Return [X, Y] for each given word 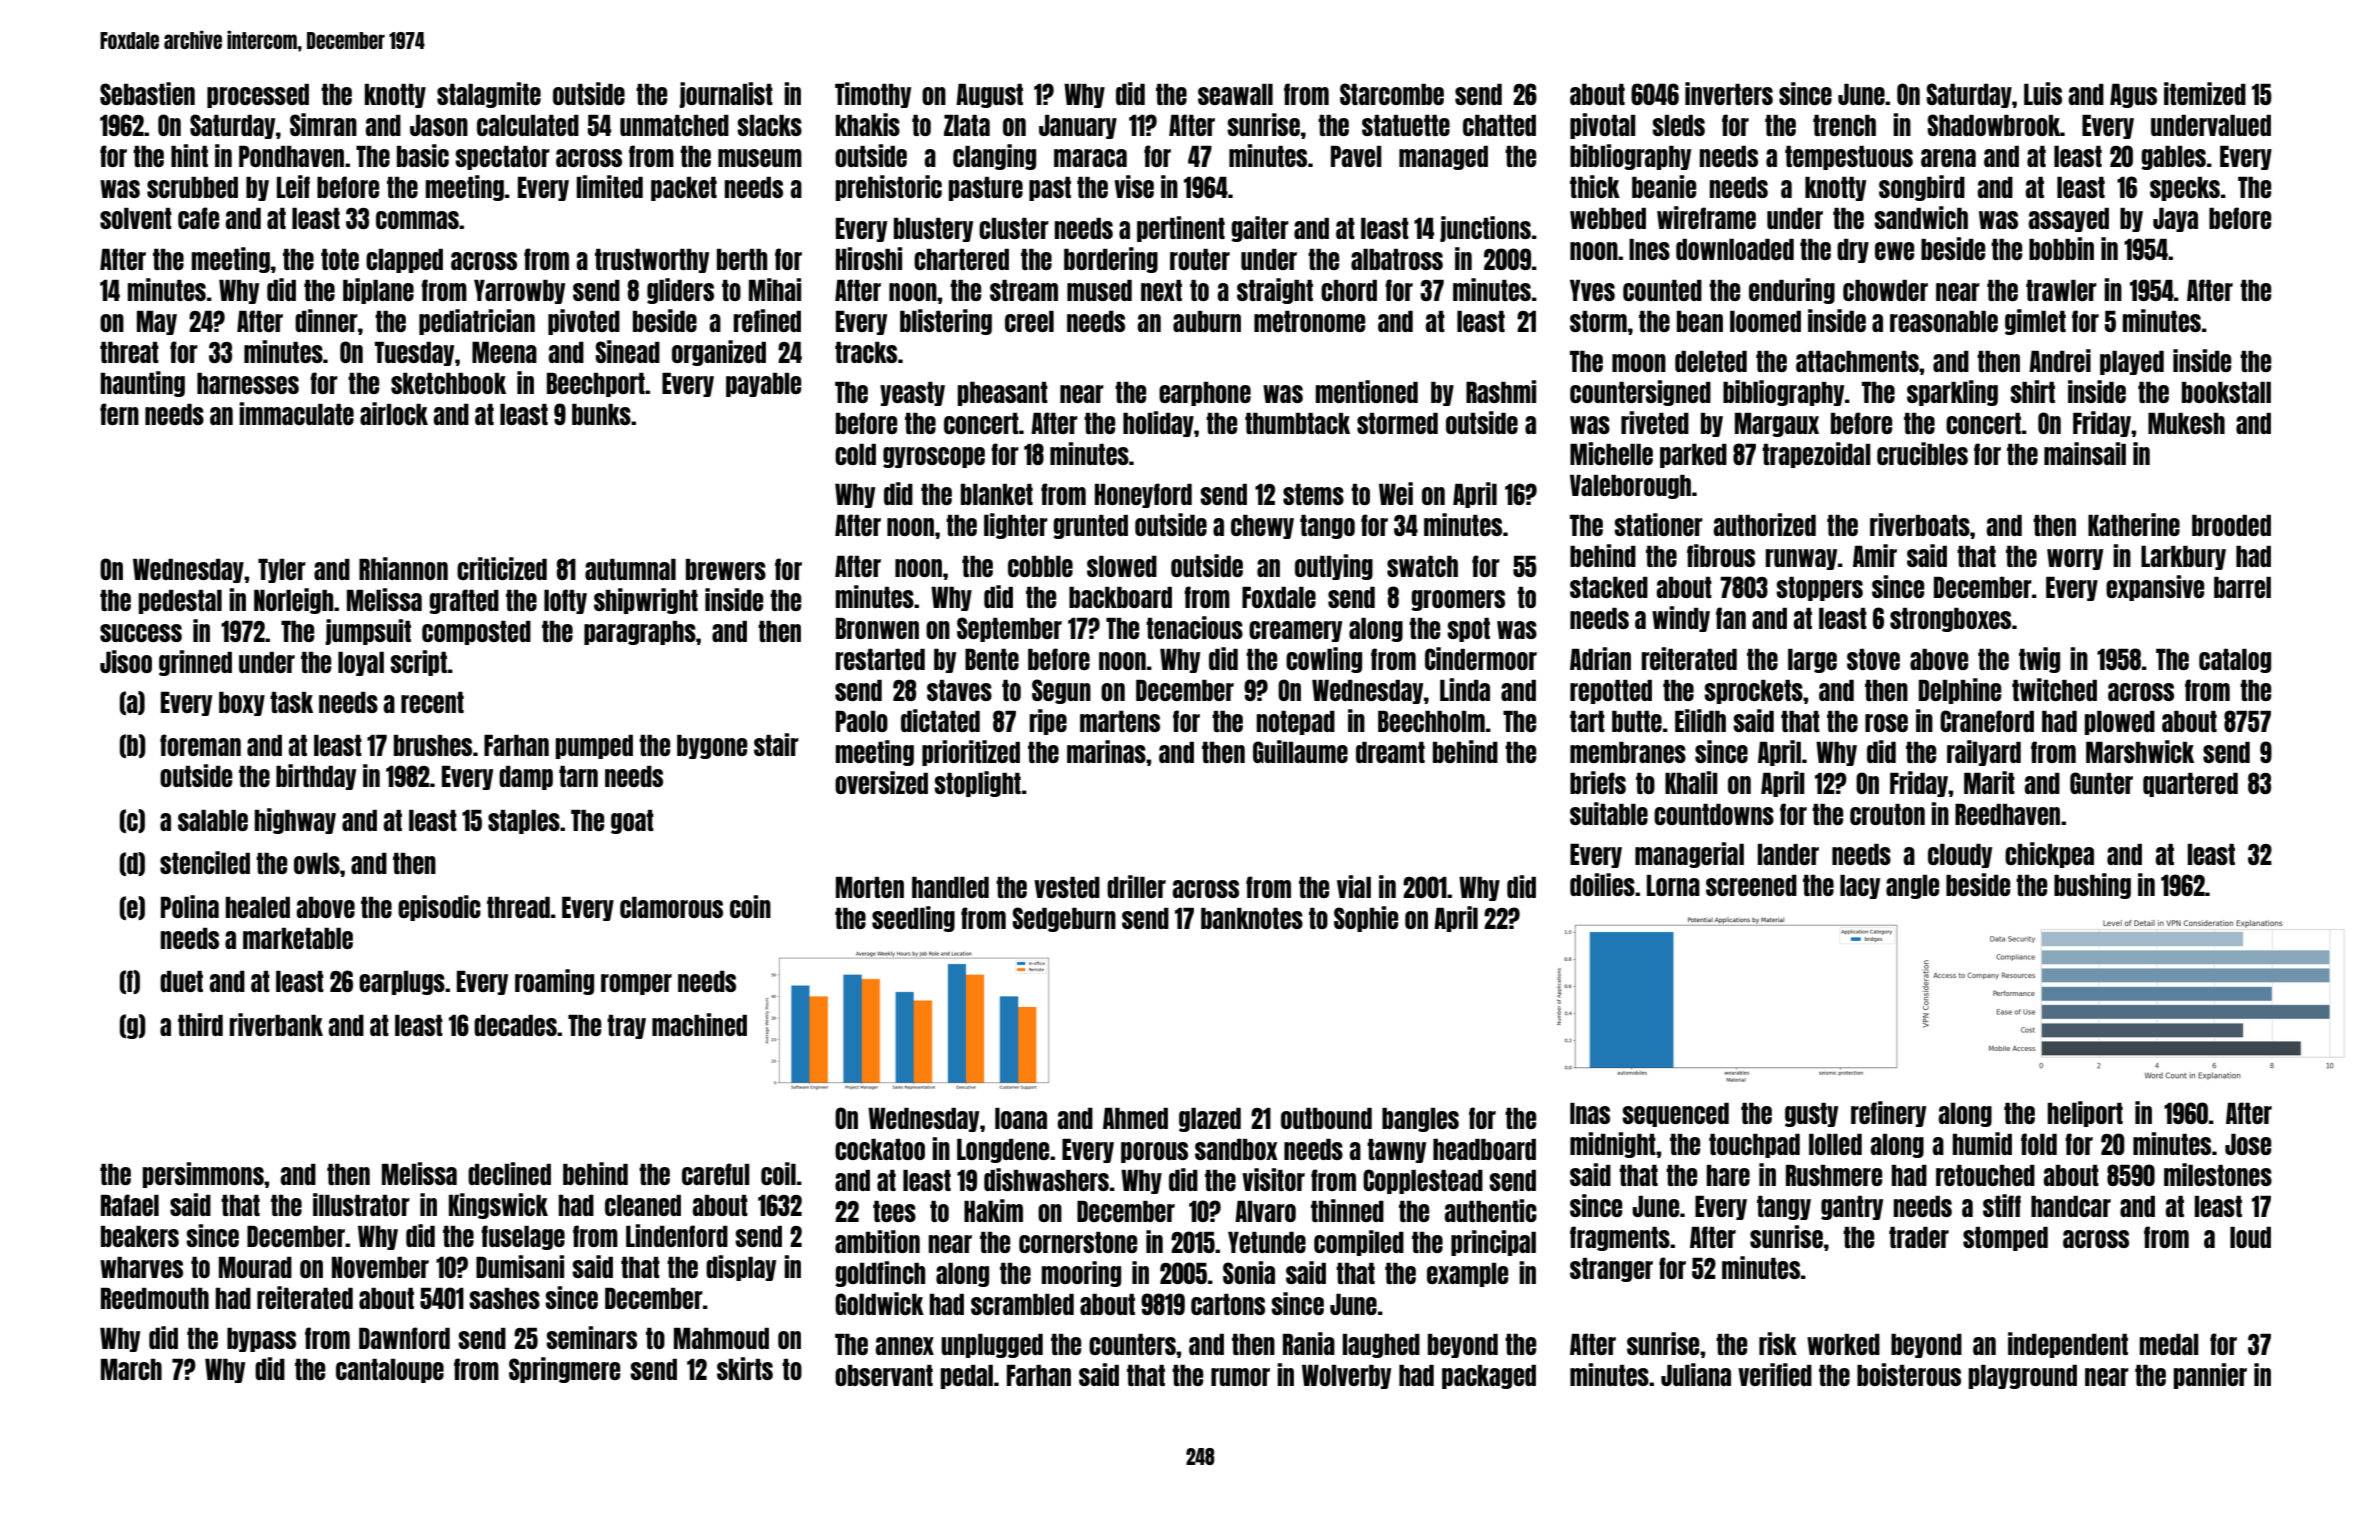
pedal [967, 1377]
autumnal [630, 569]
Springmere [564, 1370]
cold [855, 454]
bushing [2092, 886]
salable [213, 820]
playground [2023, 1377]
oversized [881, 782]
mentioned [1367, 391]
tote [340, 259]
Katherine [2134, 524]
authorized [1764, 524]
